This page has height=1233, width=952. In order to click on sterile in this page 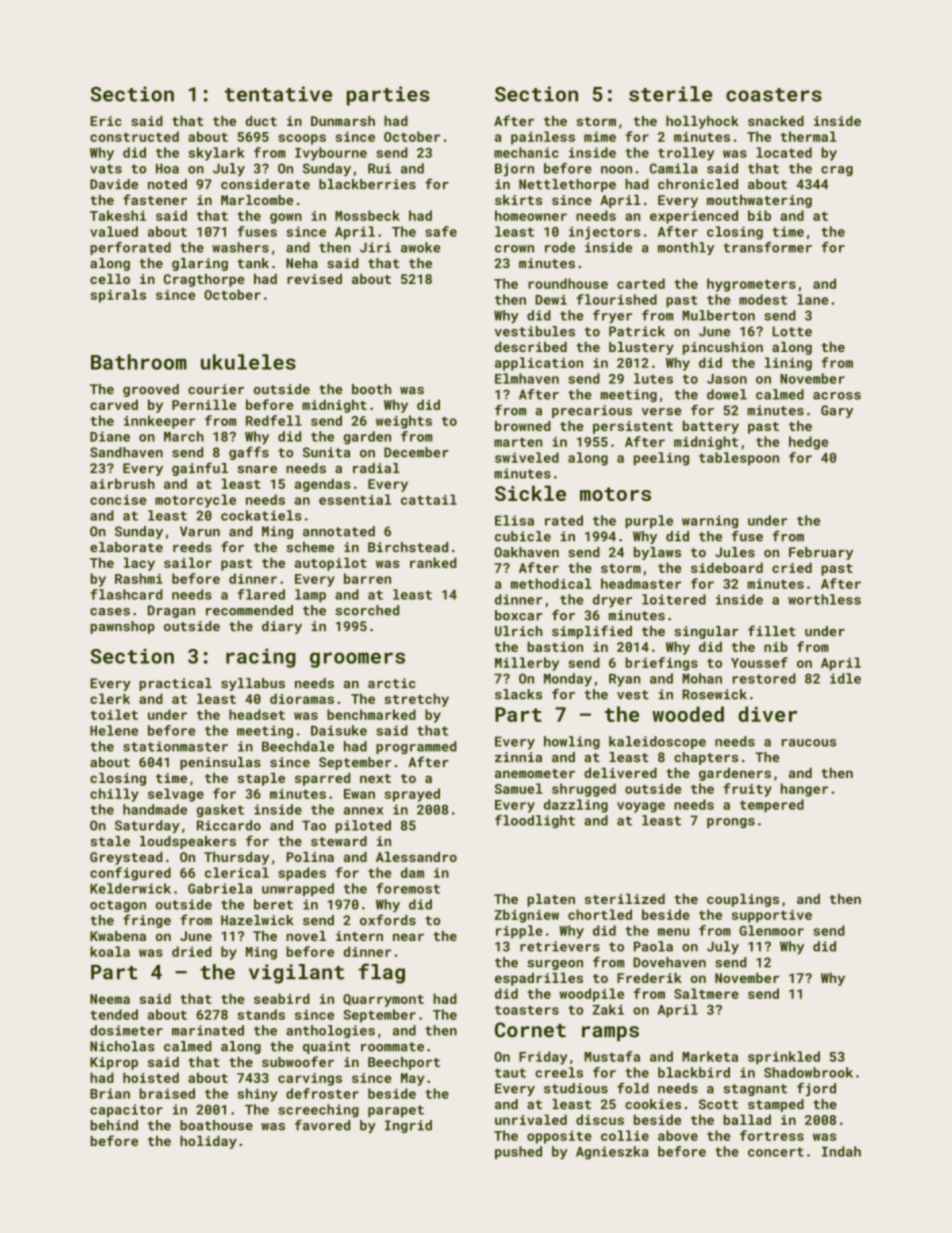, I will do `click(670, 94)`.
